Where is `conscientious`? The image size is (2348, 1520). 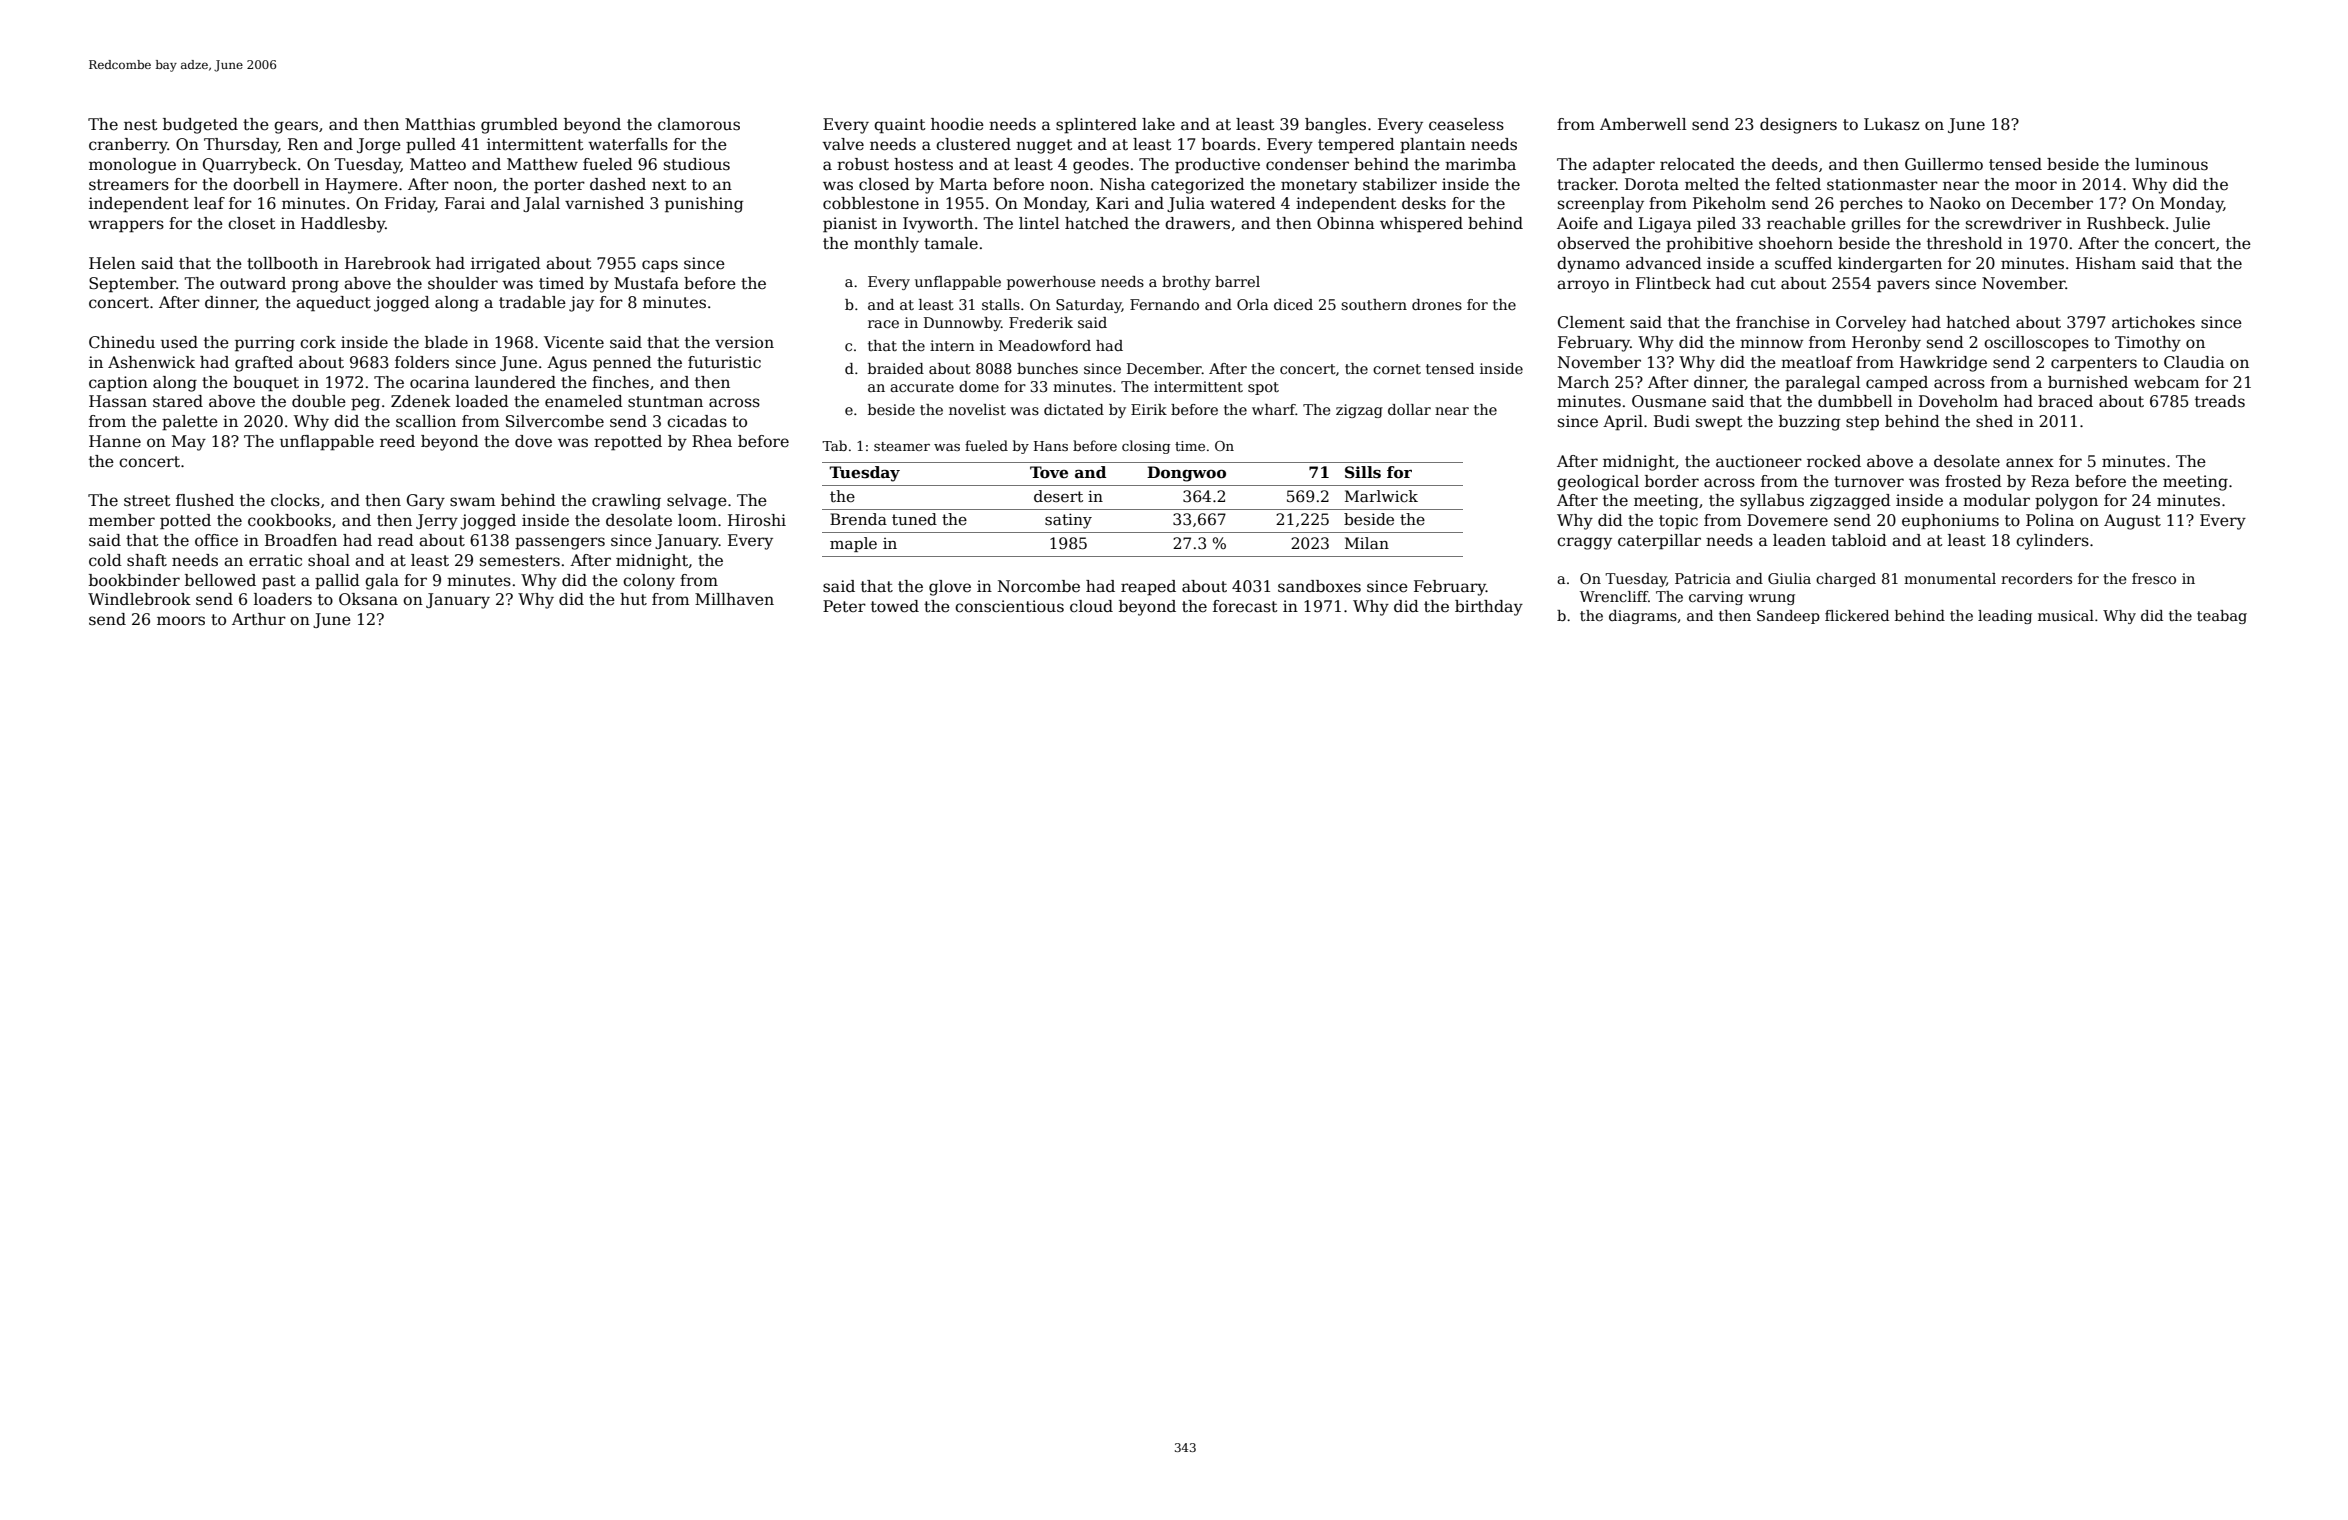
conscientious is located at coordinates (1009, 606).
